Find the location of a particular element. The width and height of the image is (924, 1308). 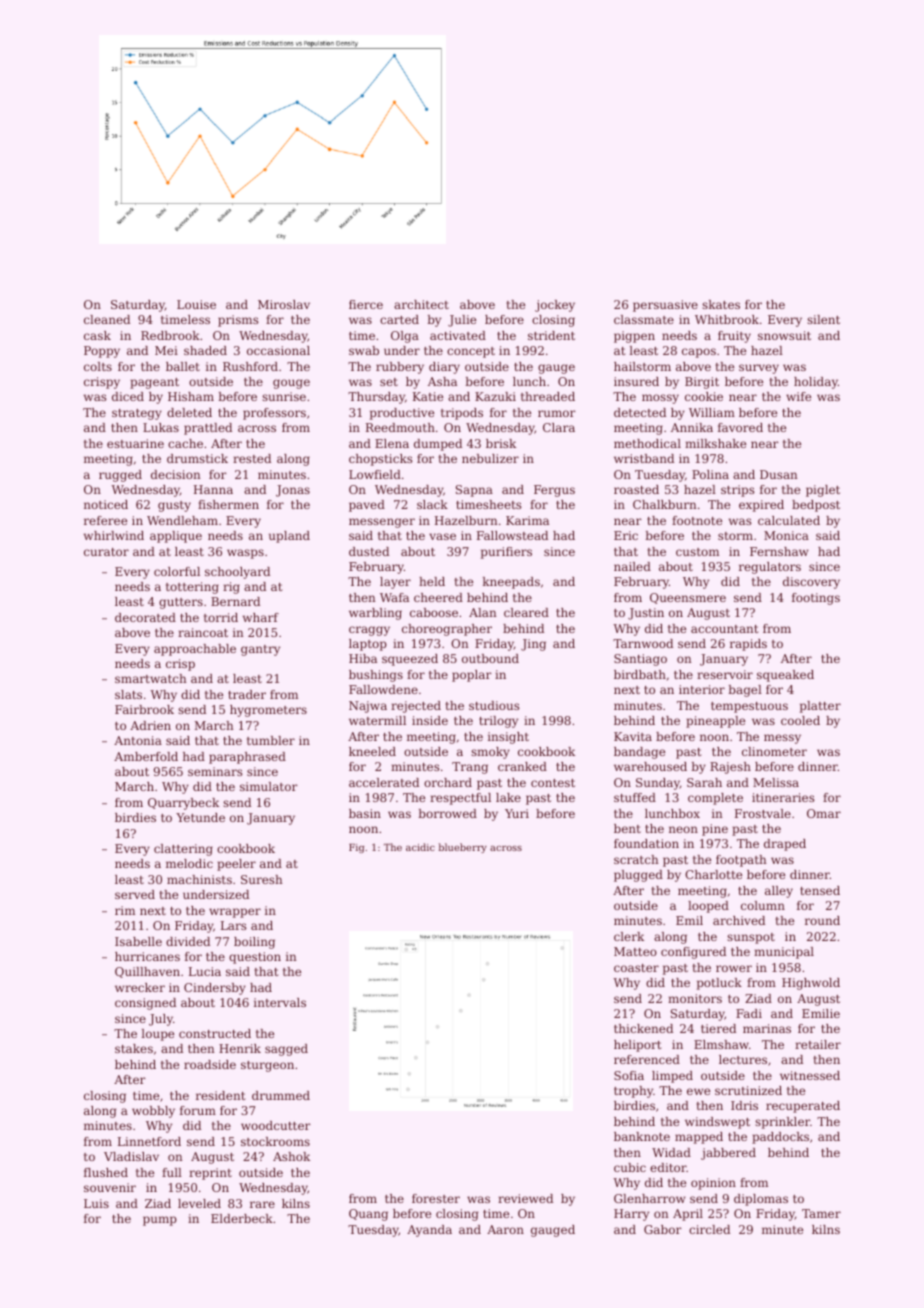

Aaron is located at coordinates (505, 1229).
